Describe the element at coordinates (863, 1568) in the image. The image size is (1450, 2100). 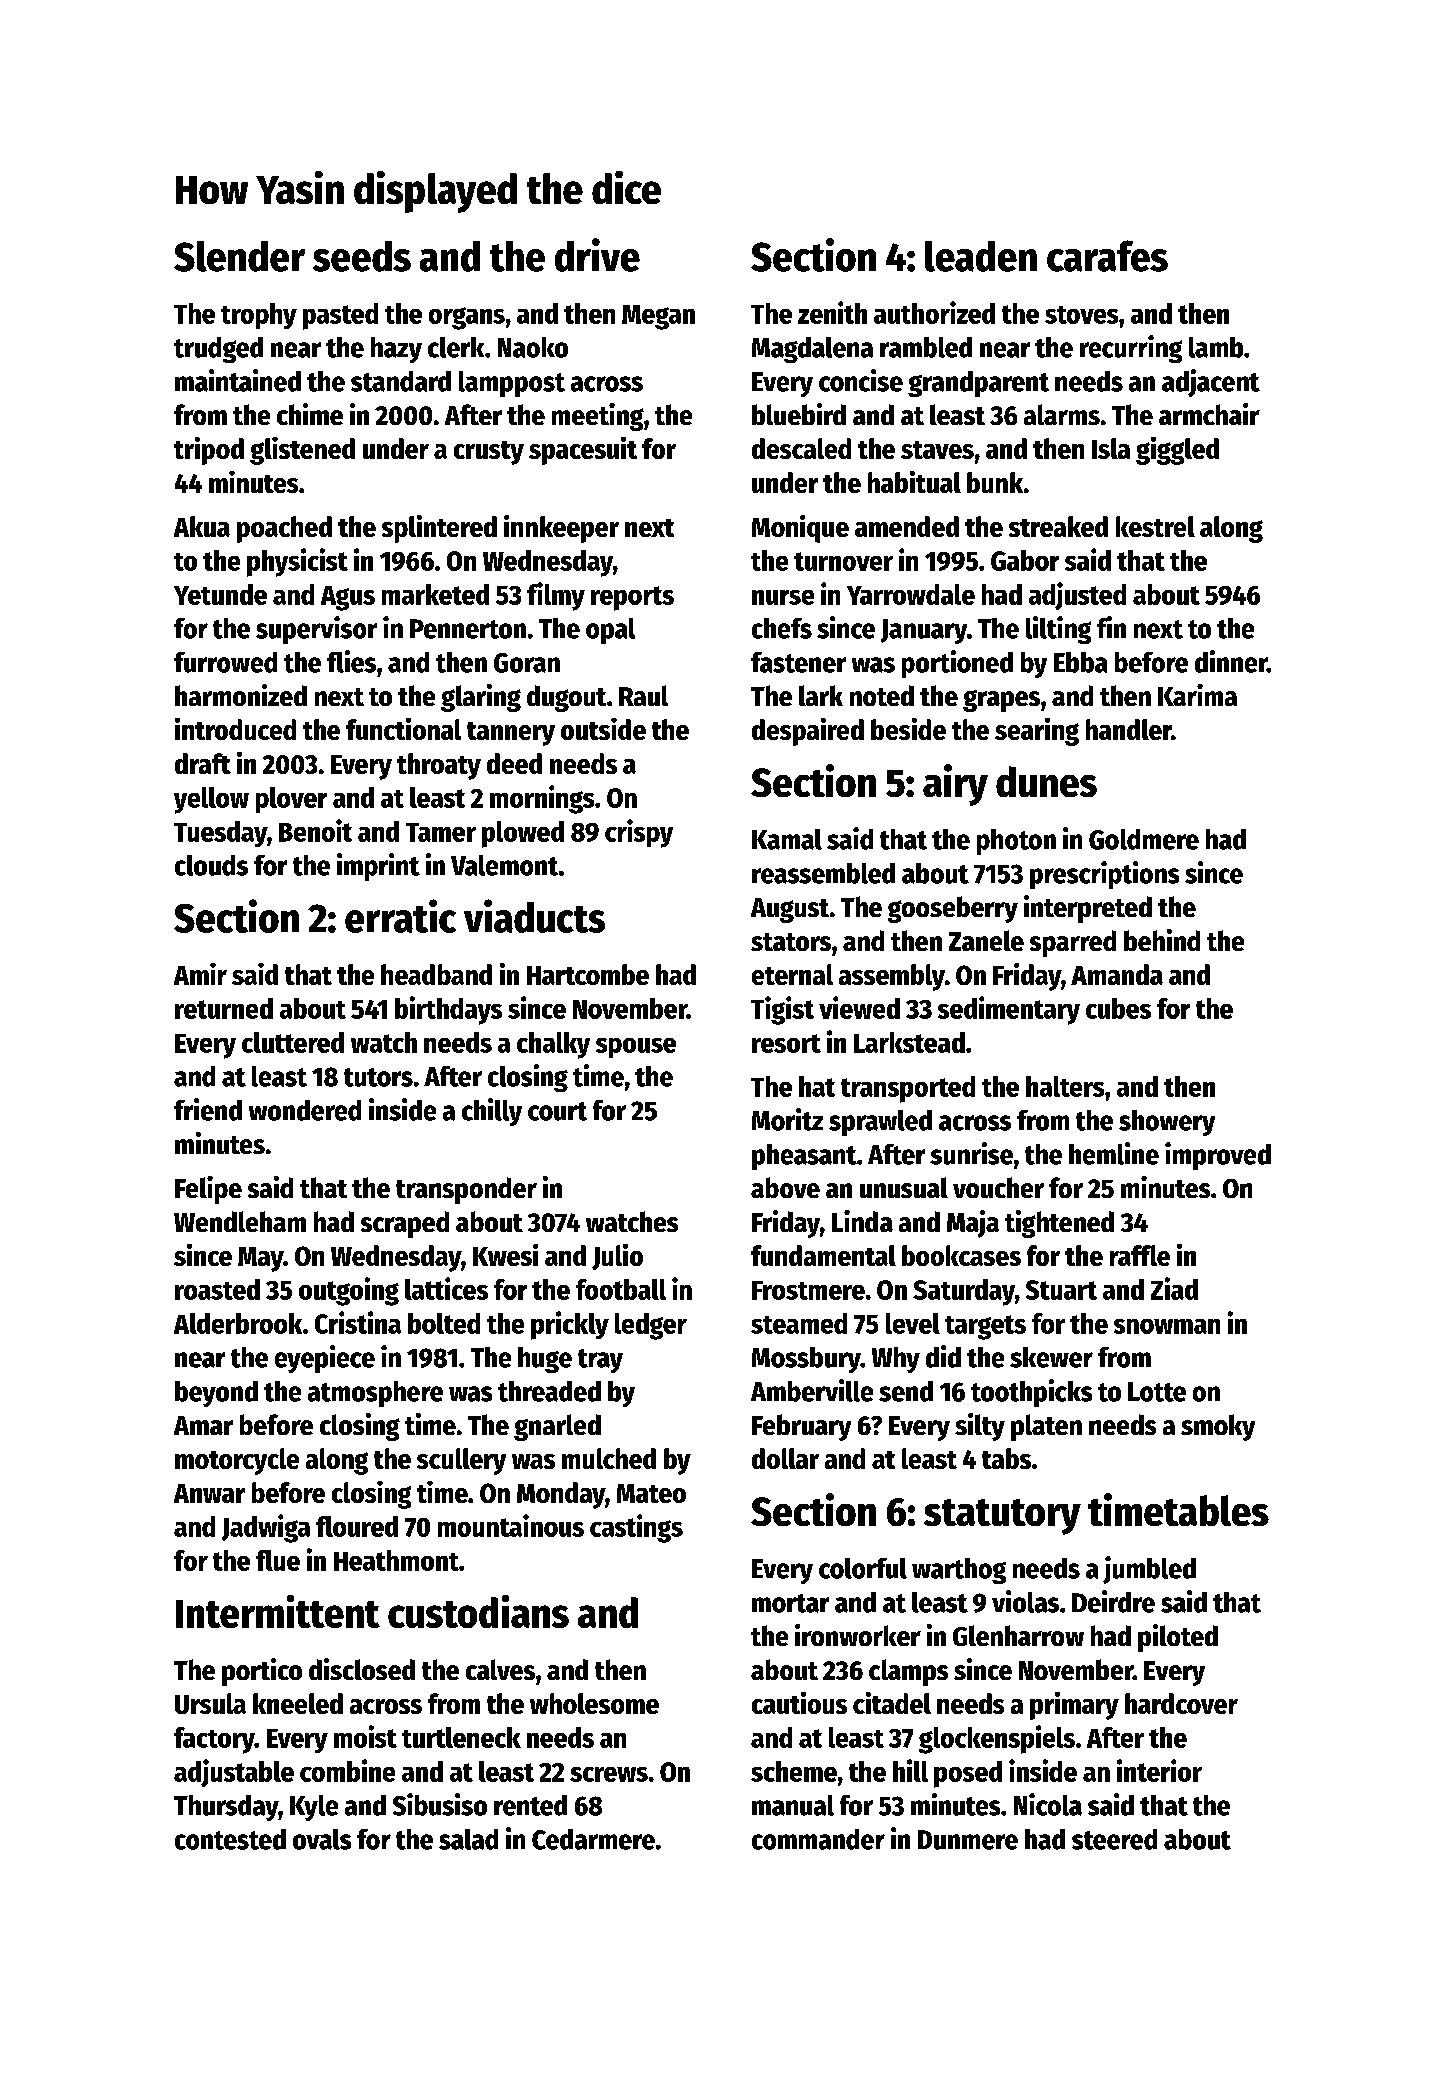
I see `colorful` at that location.
